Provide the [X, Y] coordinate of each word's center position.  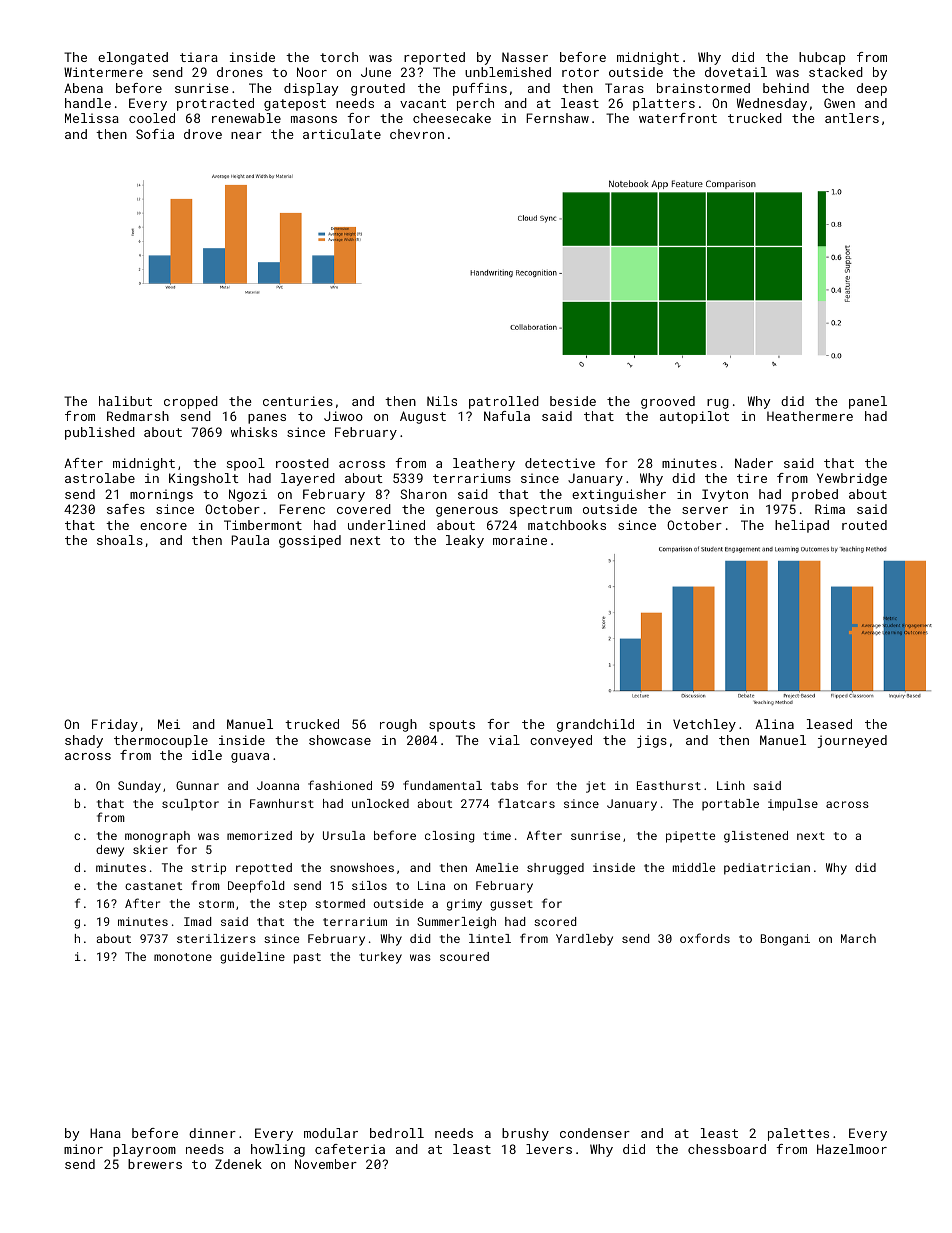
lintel [490, 938]
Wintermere [103, 72]
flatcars [526, 803]
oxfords [705, 938]
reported [434, 58]
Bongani [785, 940]
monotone [183, 957]
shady [84, 741]
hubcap [822, 58]
